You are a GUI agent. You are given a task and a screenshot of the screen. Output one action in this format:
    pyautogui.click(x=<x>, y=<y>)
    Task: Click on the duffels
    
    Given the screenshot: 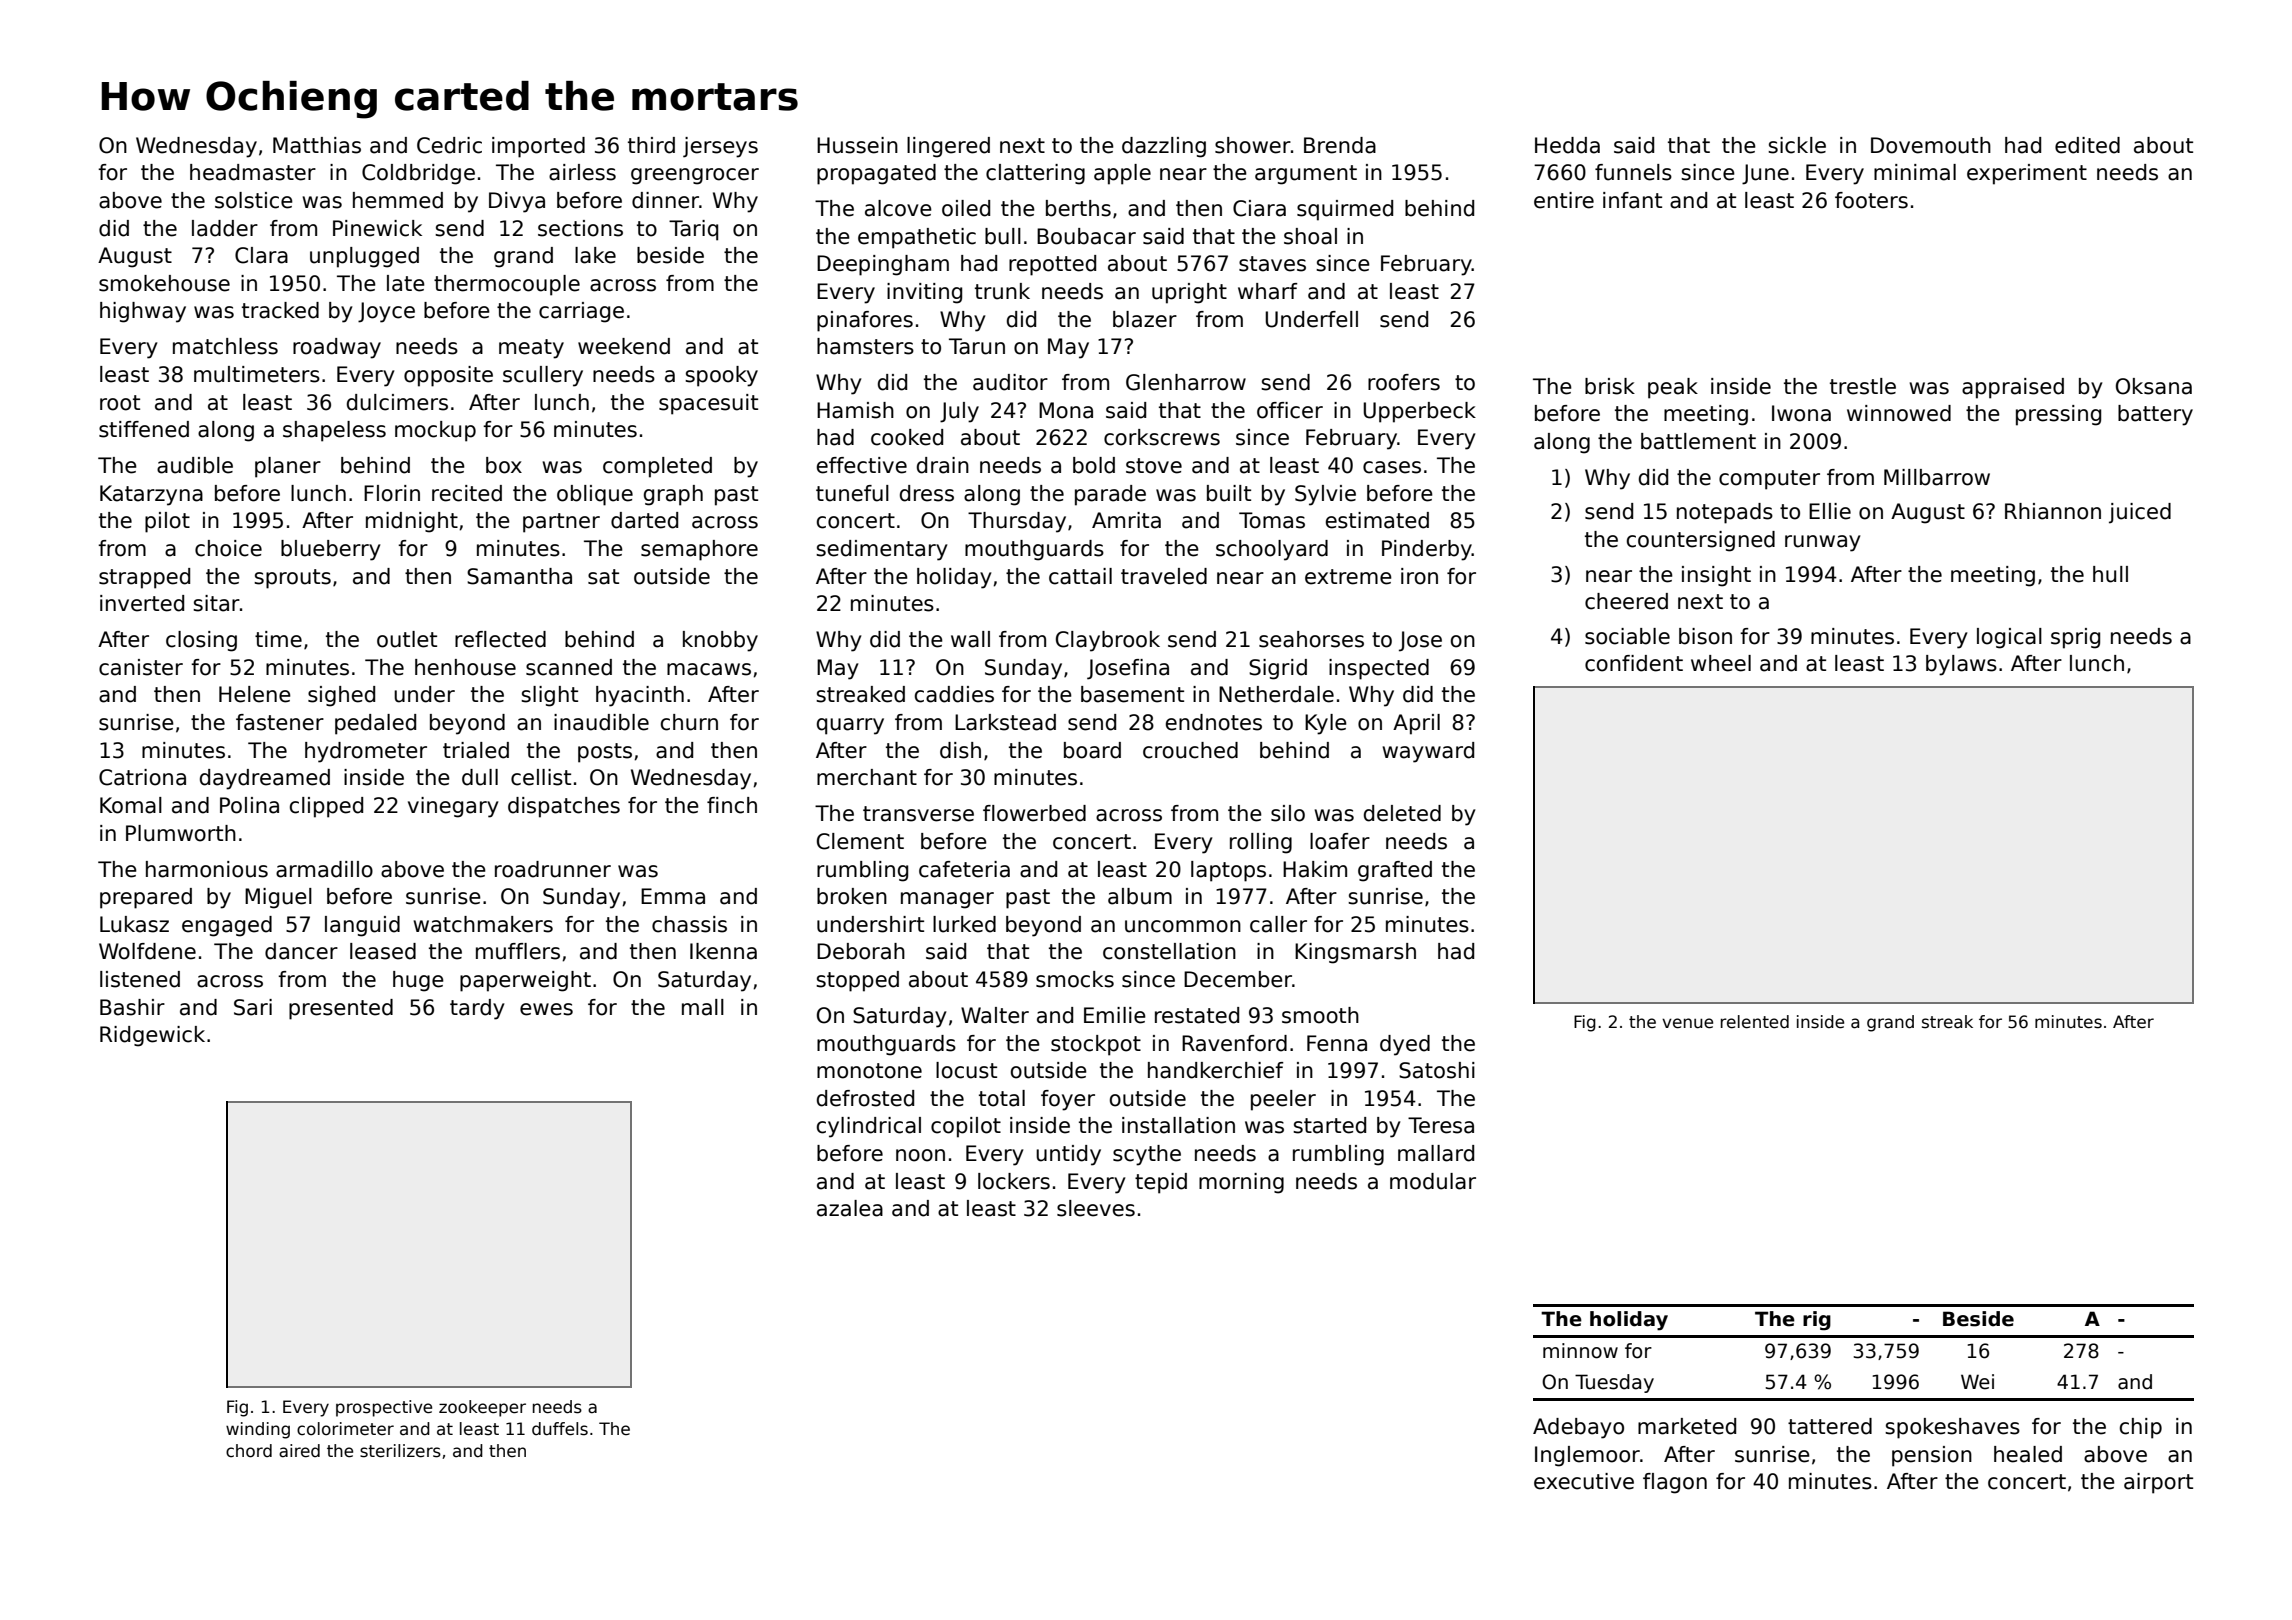 What is the action you would take?
    pyautogui.click(x=560, y=1429)
